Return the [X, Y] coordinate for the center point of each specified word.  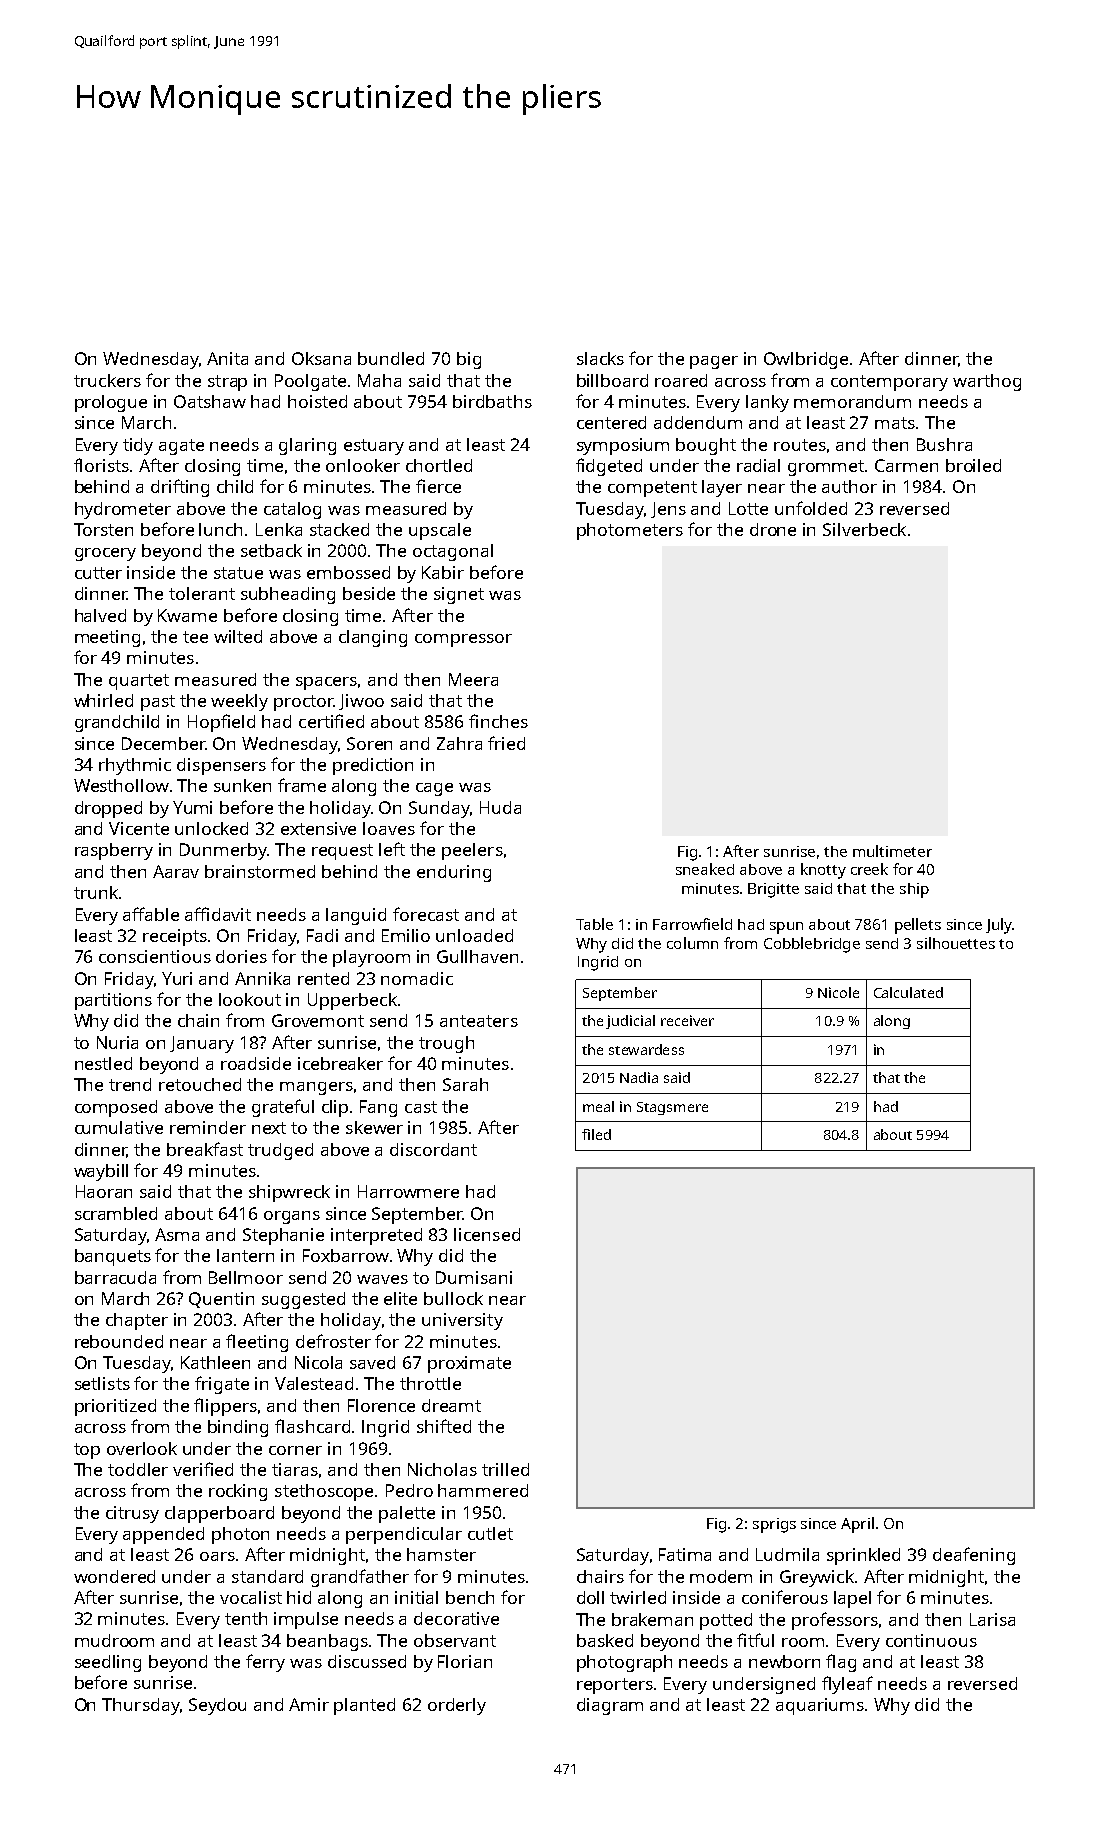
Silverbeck [864, 529]
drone [773, 529]
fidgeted [609, 467]
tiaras [295, 1469]
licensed [487, 1234]
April [857, 1525]
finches [498, 721]
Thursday [141, 1706]
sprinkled [863, 1556]
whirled [103, 700]
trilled [505, 1469]
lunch [220, 529]
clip [335, 1108]
